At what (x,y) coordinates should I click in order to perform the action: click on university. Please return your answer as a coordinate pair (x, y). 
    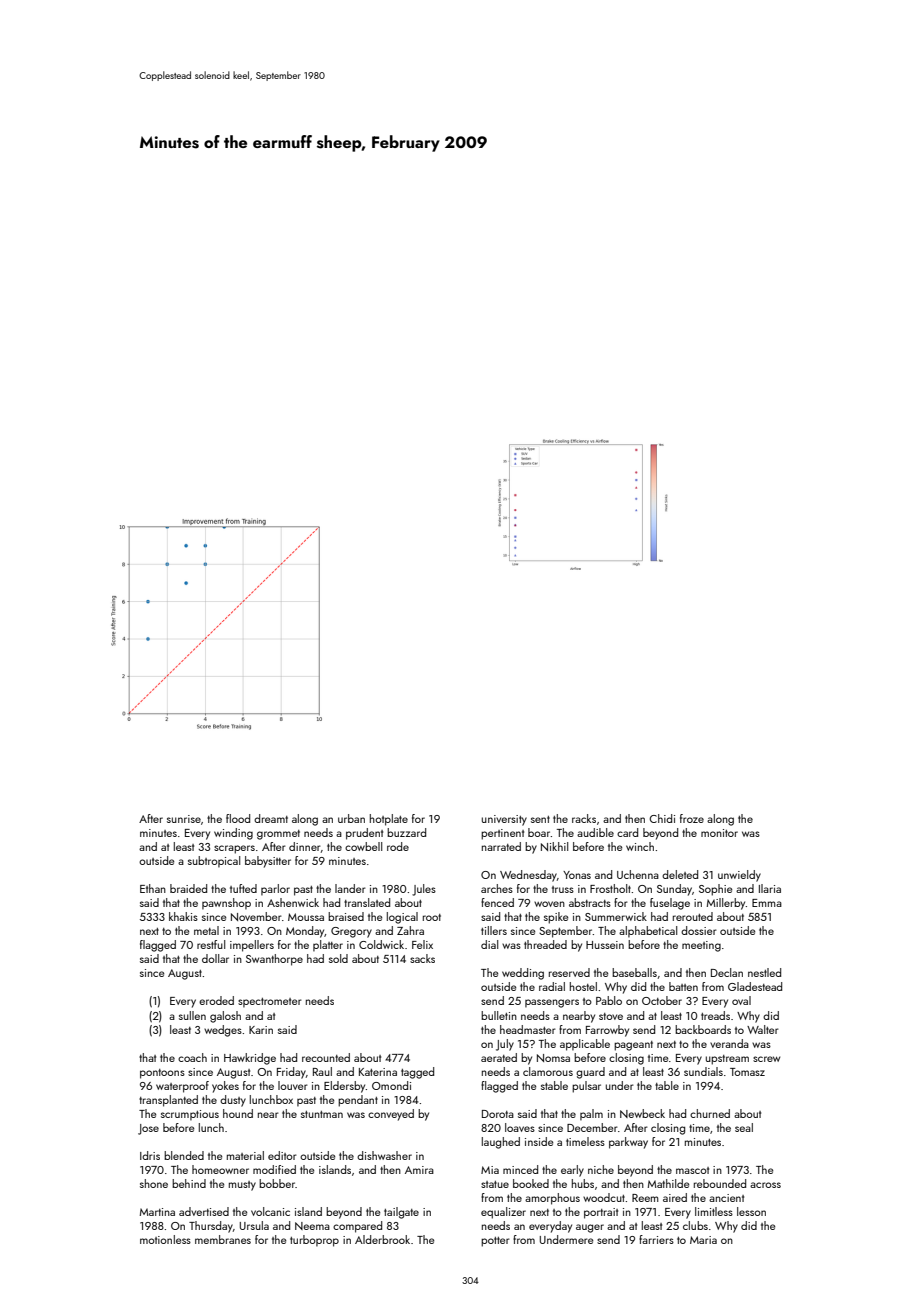
    Looking at the image, I should click on (504, 820).
